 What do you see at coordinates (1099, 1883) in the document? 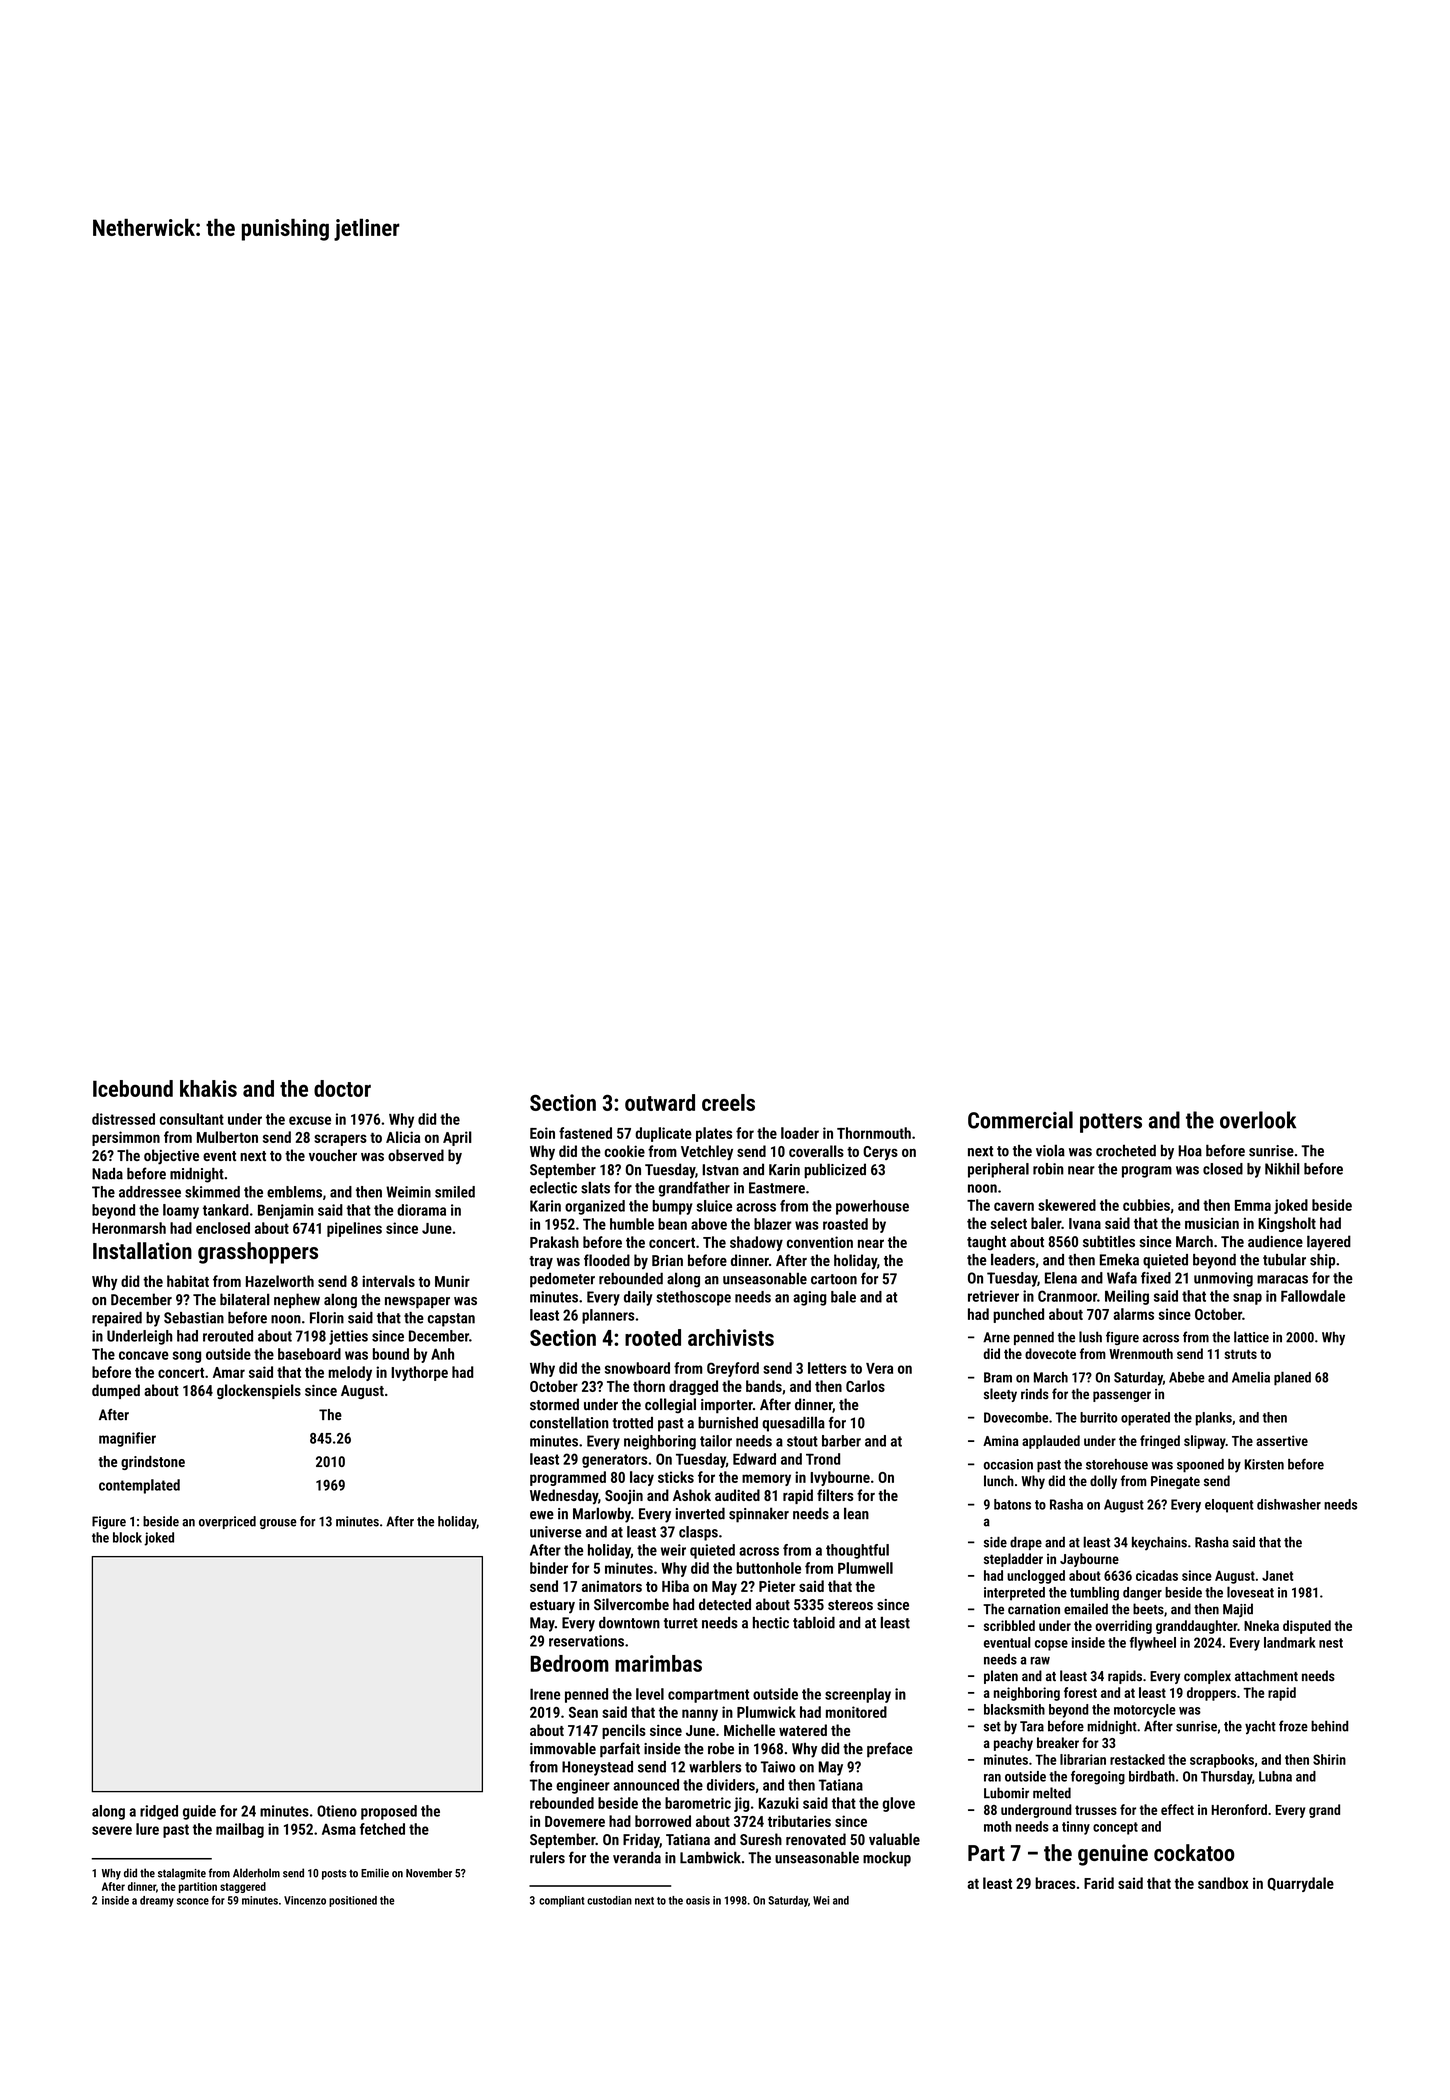
I see `Farid` at bounding box center [1099, 1883].
